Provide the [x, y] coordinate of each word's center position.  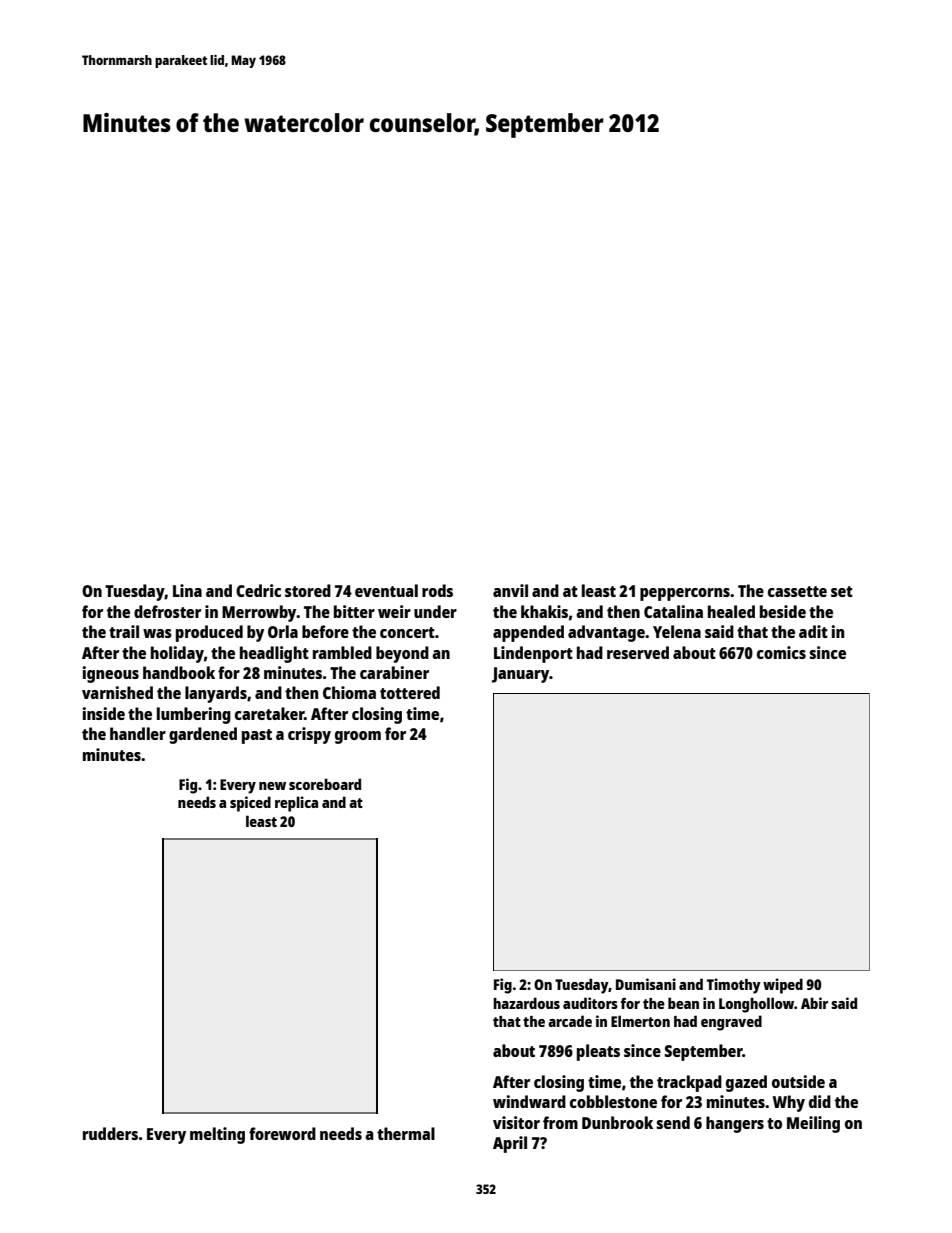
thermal [406, 1133]
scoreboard [325, 784]
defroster [167, 611]
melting [217, 1135]
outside [798, 1081]
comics [781, 652]
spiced [250, 804]
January [521, 675]
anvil [510, 590]
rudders [110, 1133]
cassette [797, 591]
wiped [783, 986]
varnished [117, 692]
